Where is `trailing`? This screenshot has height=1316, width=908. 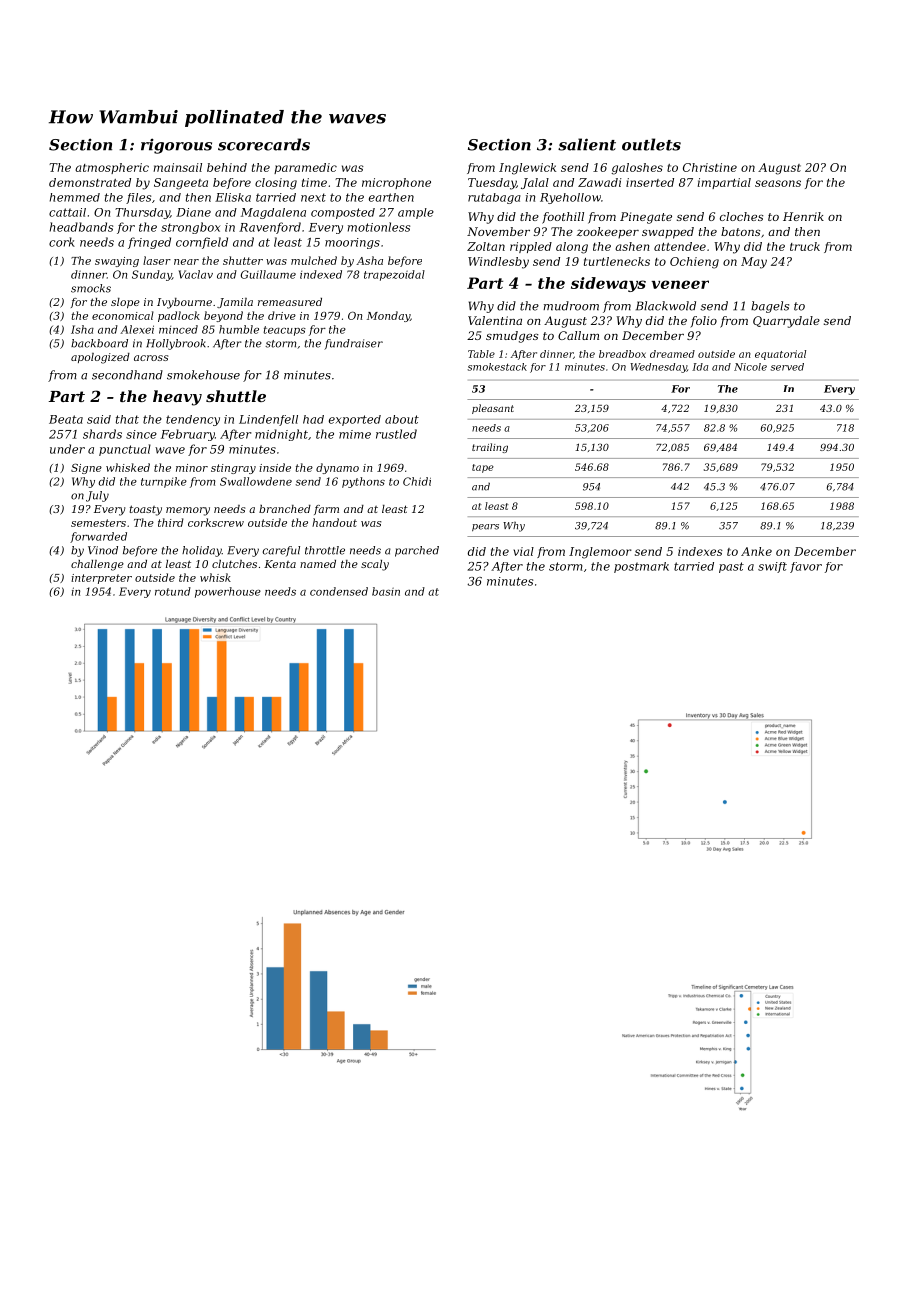 trailing is located at coordinates (490, 448).
